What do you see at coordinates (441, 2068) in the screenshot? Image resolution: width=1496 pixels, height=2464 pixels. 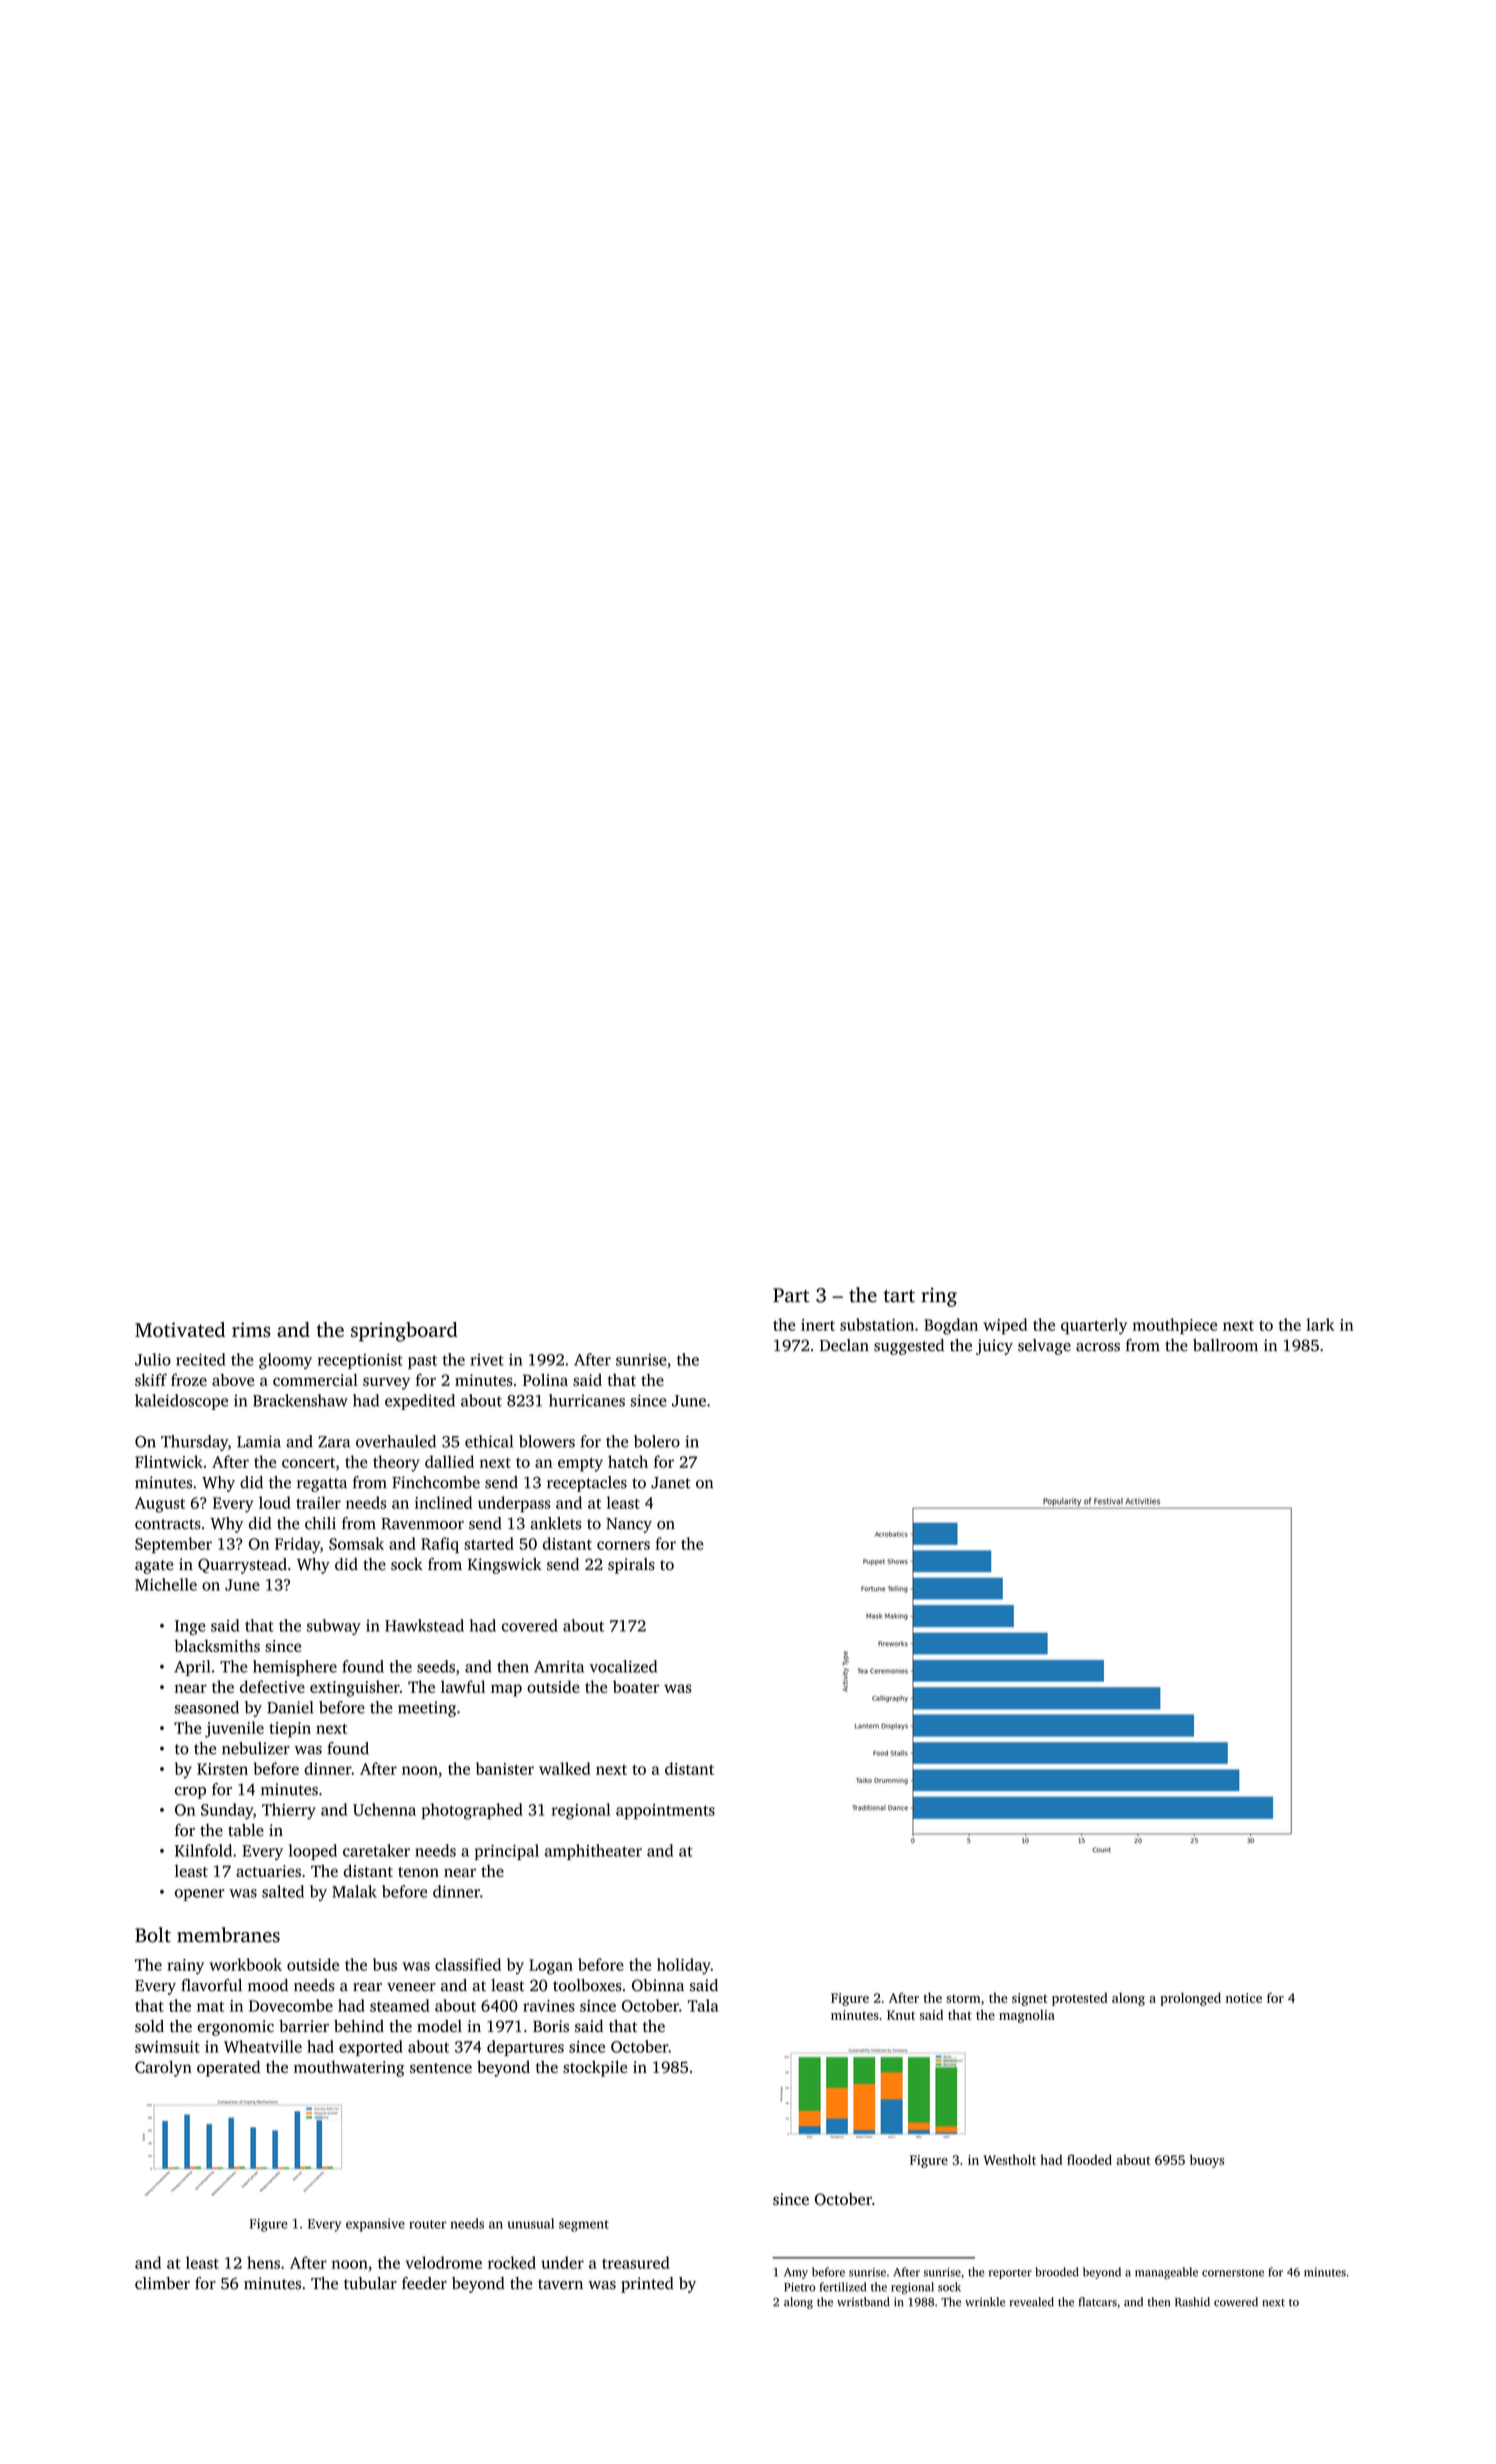 I see `sentence` at bounding box center [441, 2068].
